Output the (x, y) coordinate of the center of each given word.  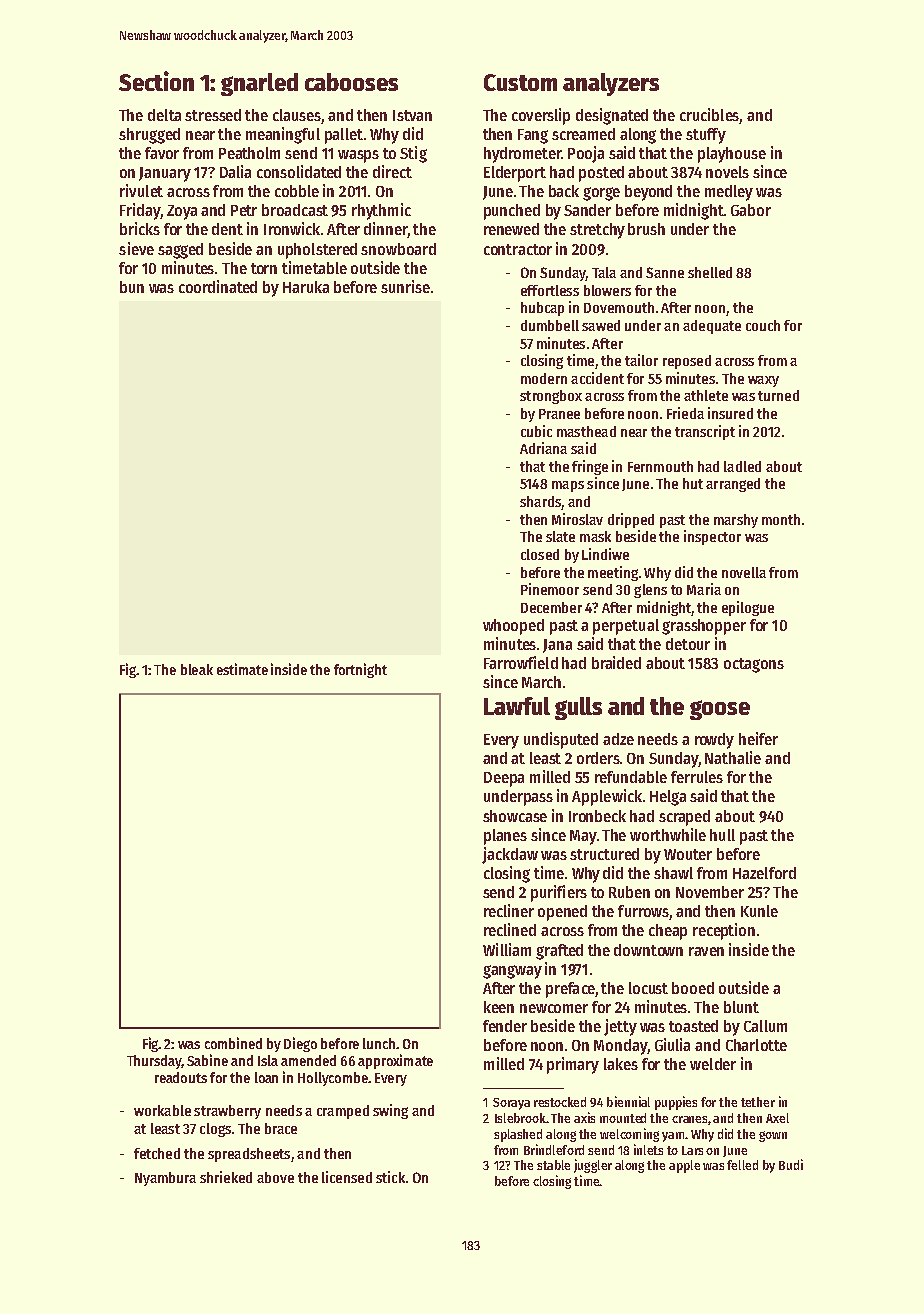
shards (540, 501)
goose (720, 710)
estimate (242, 669)
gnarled (259, 84)
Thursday (154, 1062)
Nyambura (165, 1179)
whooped (513, 627)
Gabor (751, 210)
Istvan (412, 115)
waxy (763, 381)
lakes (621, 1064)
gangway (512, 972)
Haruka (306, 287)
